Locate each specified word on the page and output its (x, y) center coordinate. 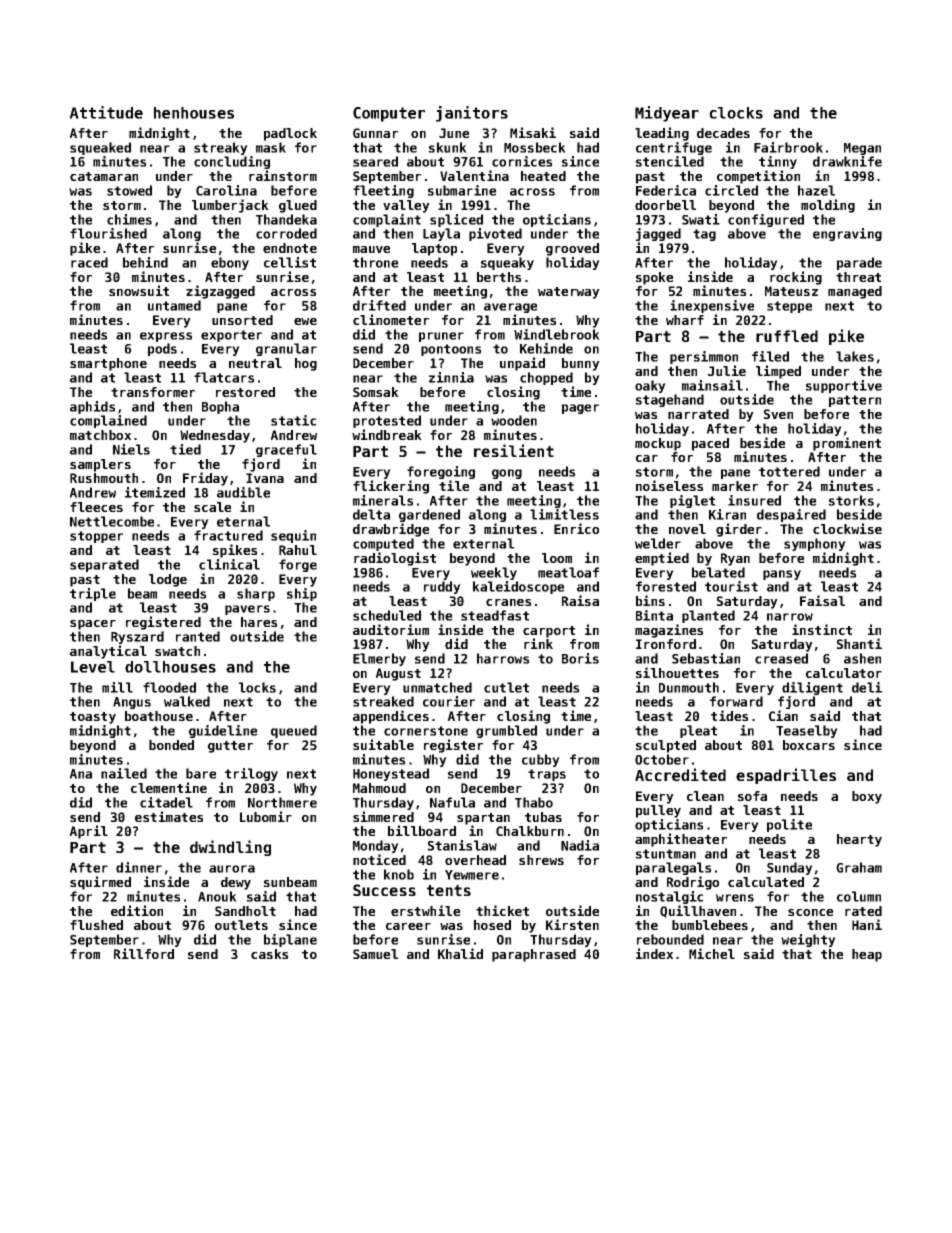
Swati (701, 219)
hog (306, 364)
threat (858, 277)
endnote (290, 248)
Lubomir (266, 816)
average (510, 308)
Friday (205, 479)
